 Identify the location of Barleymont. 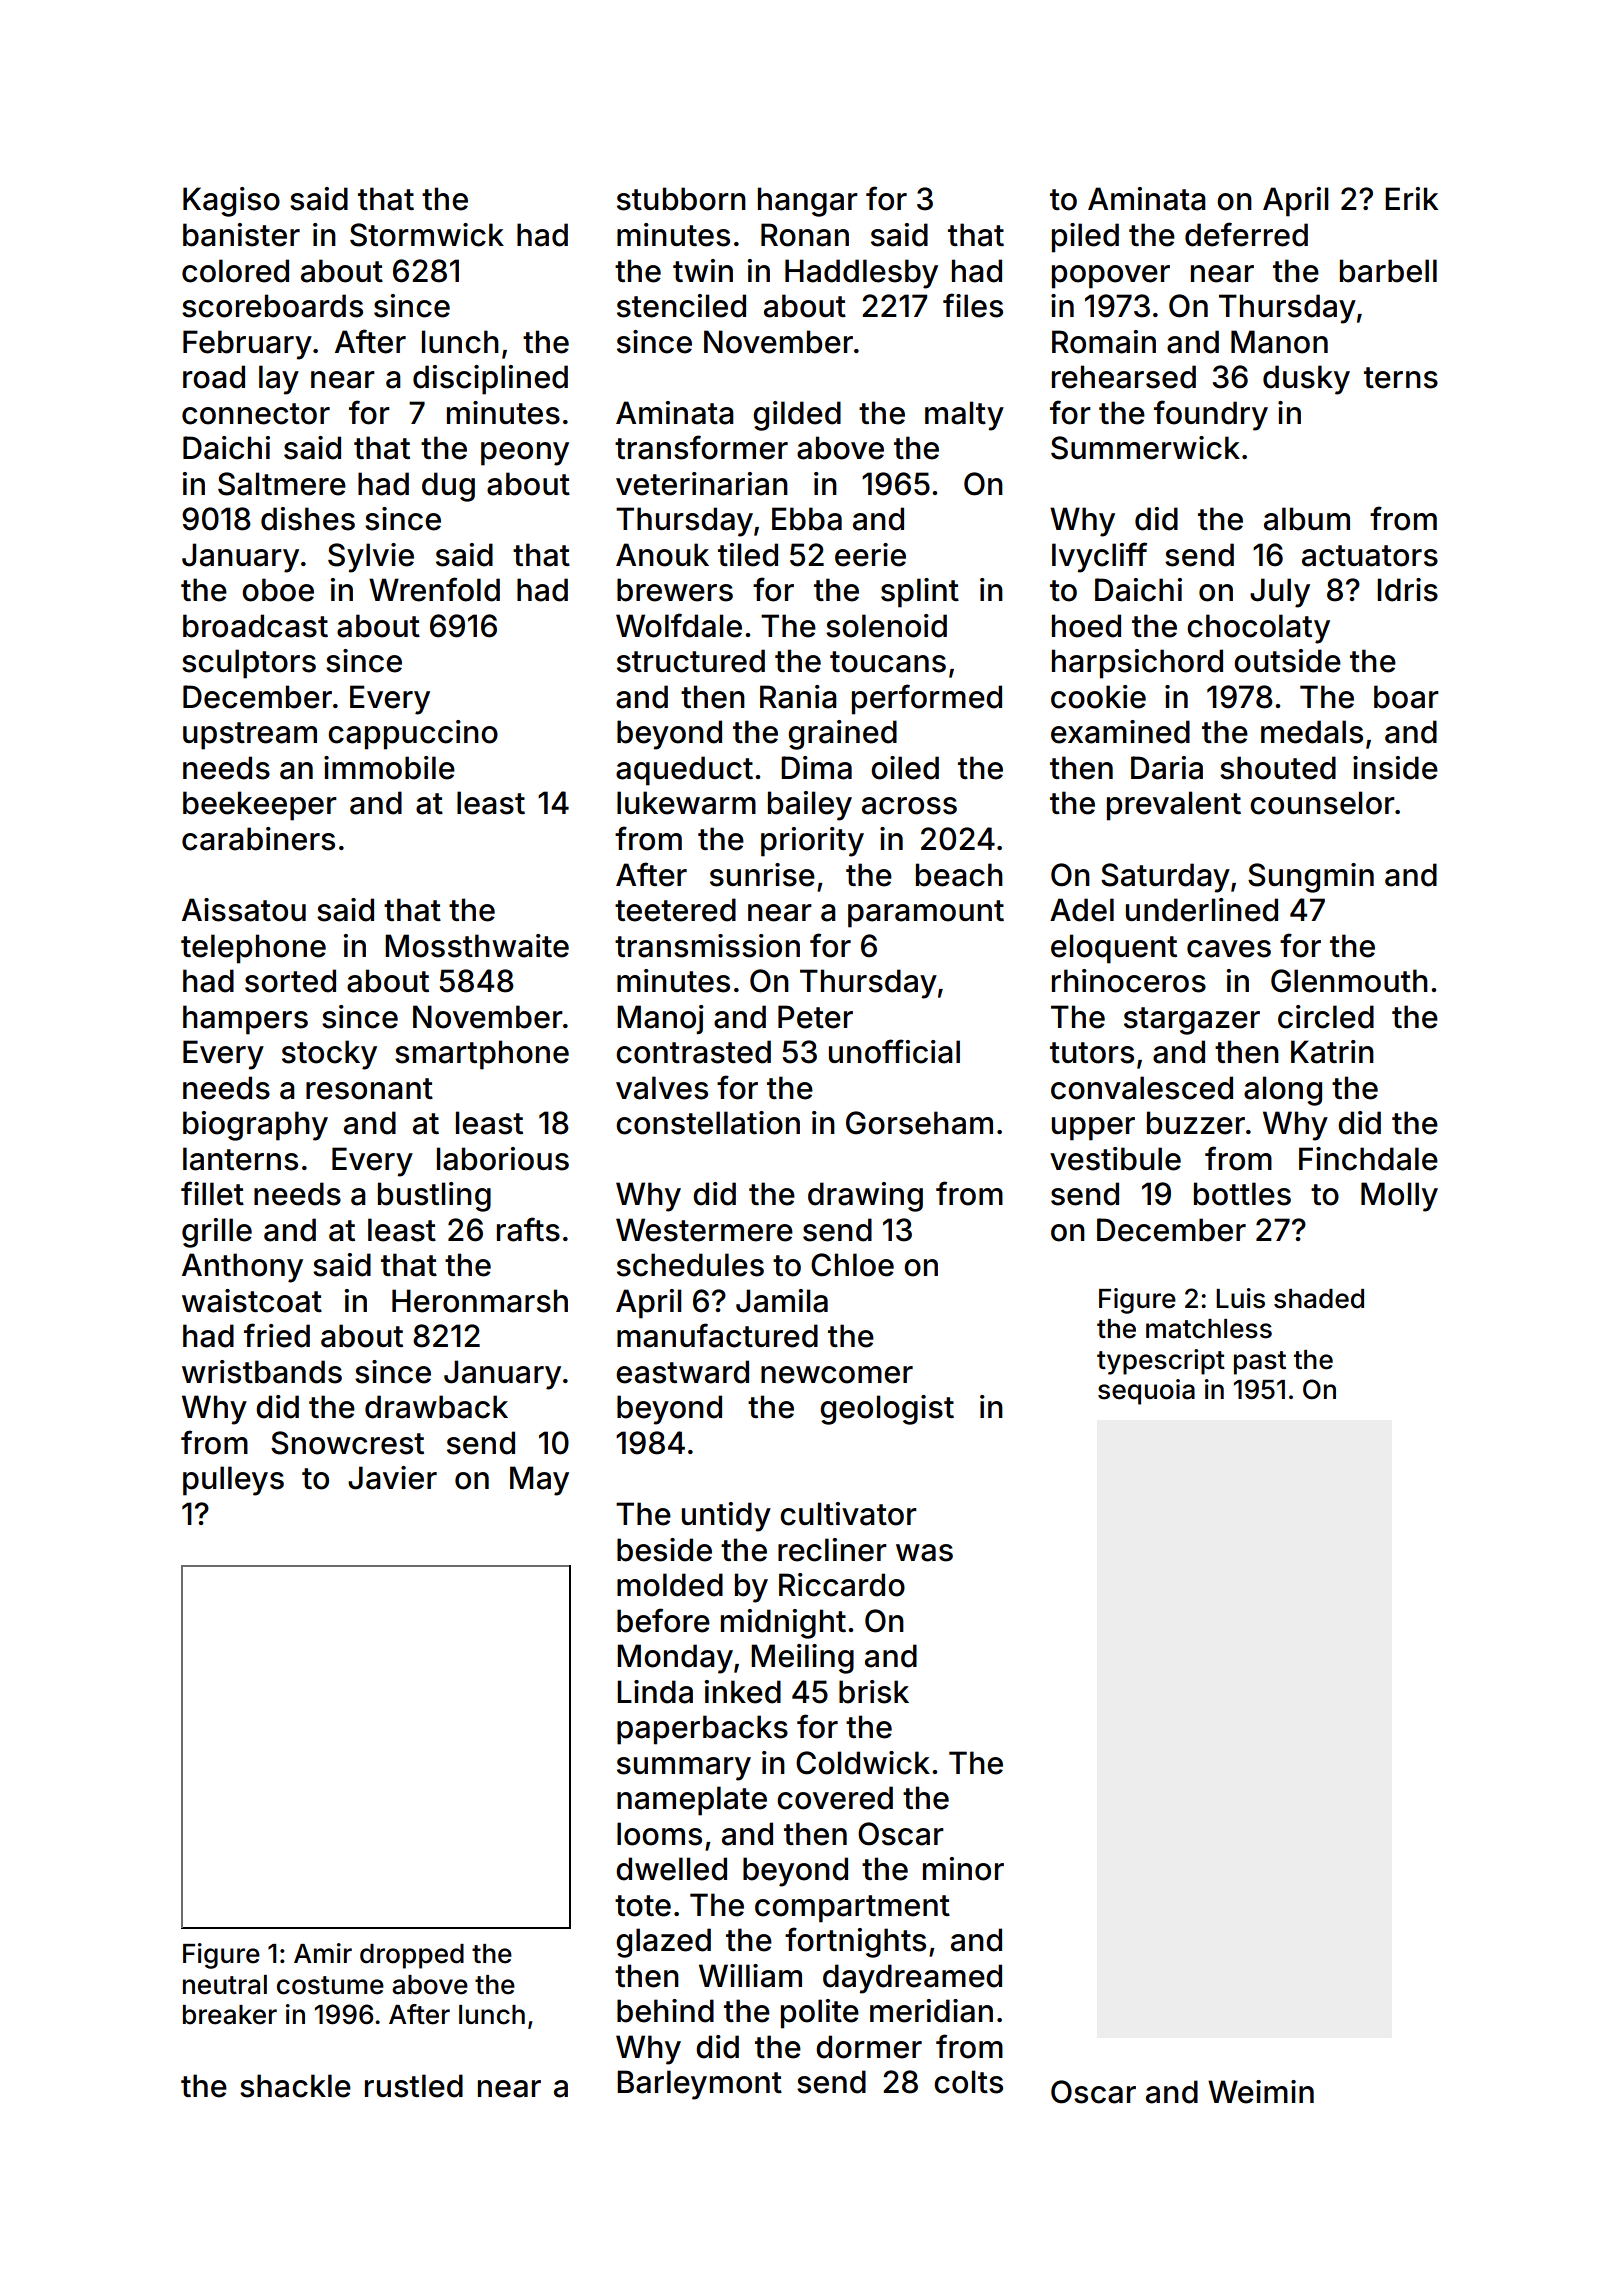
(699, 2085).
